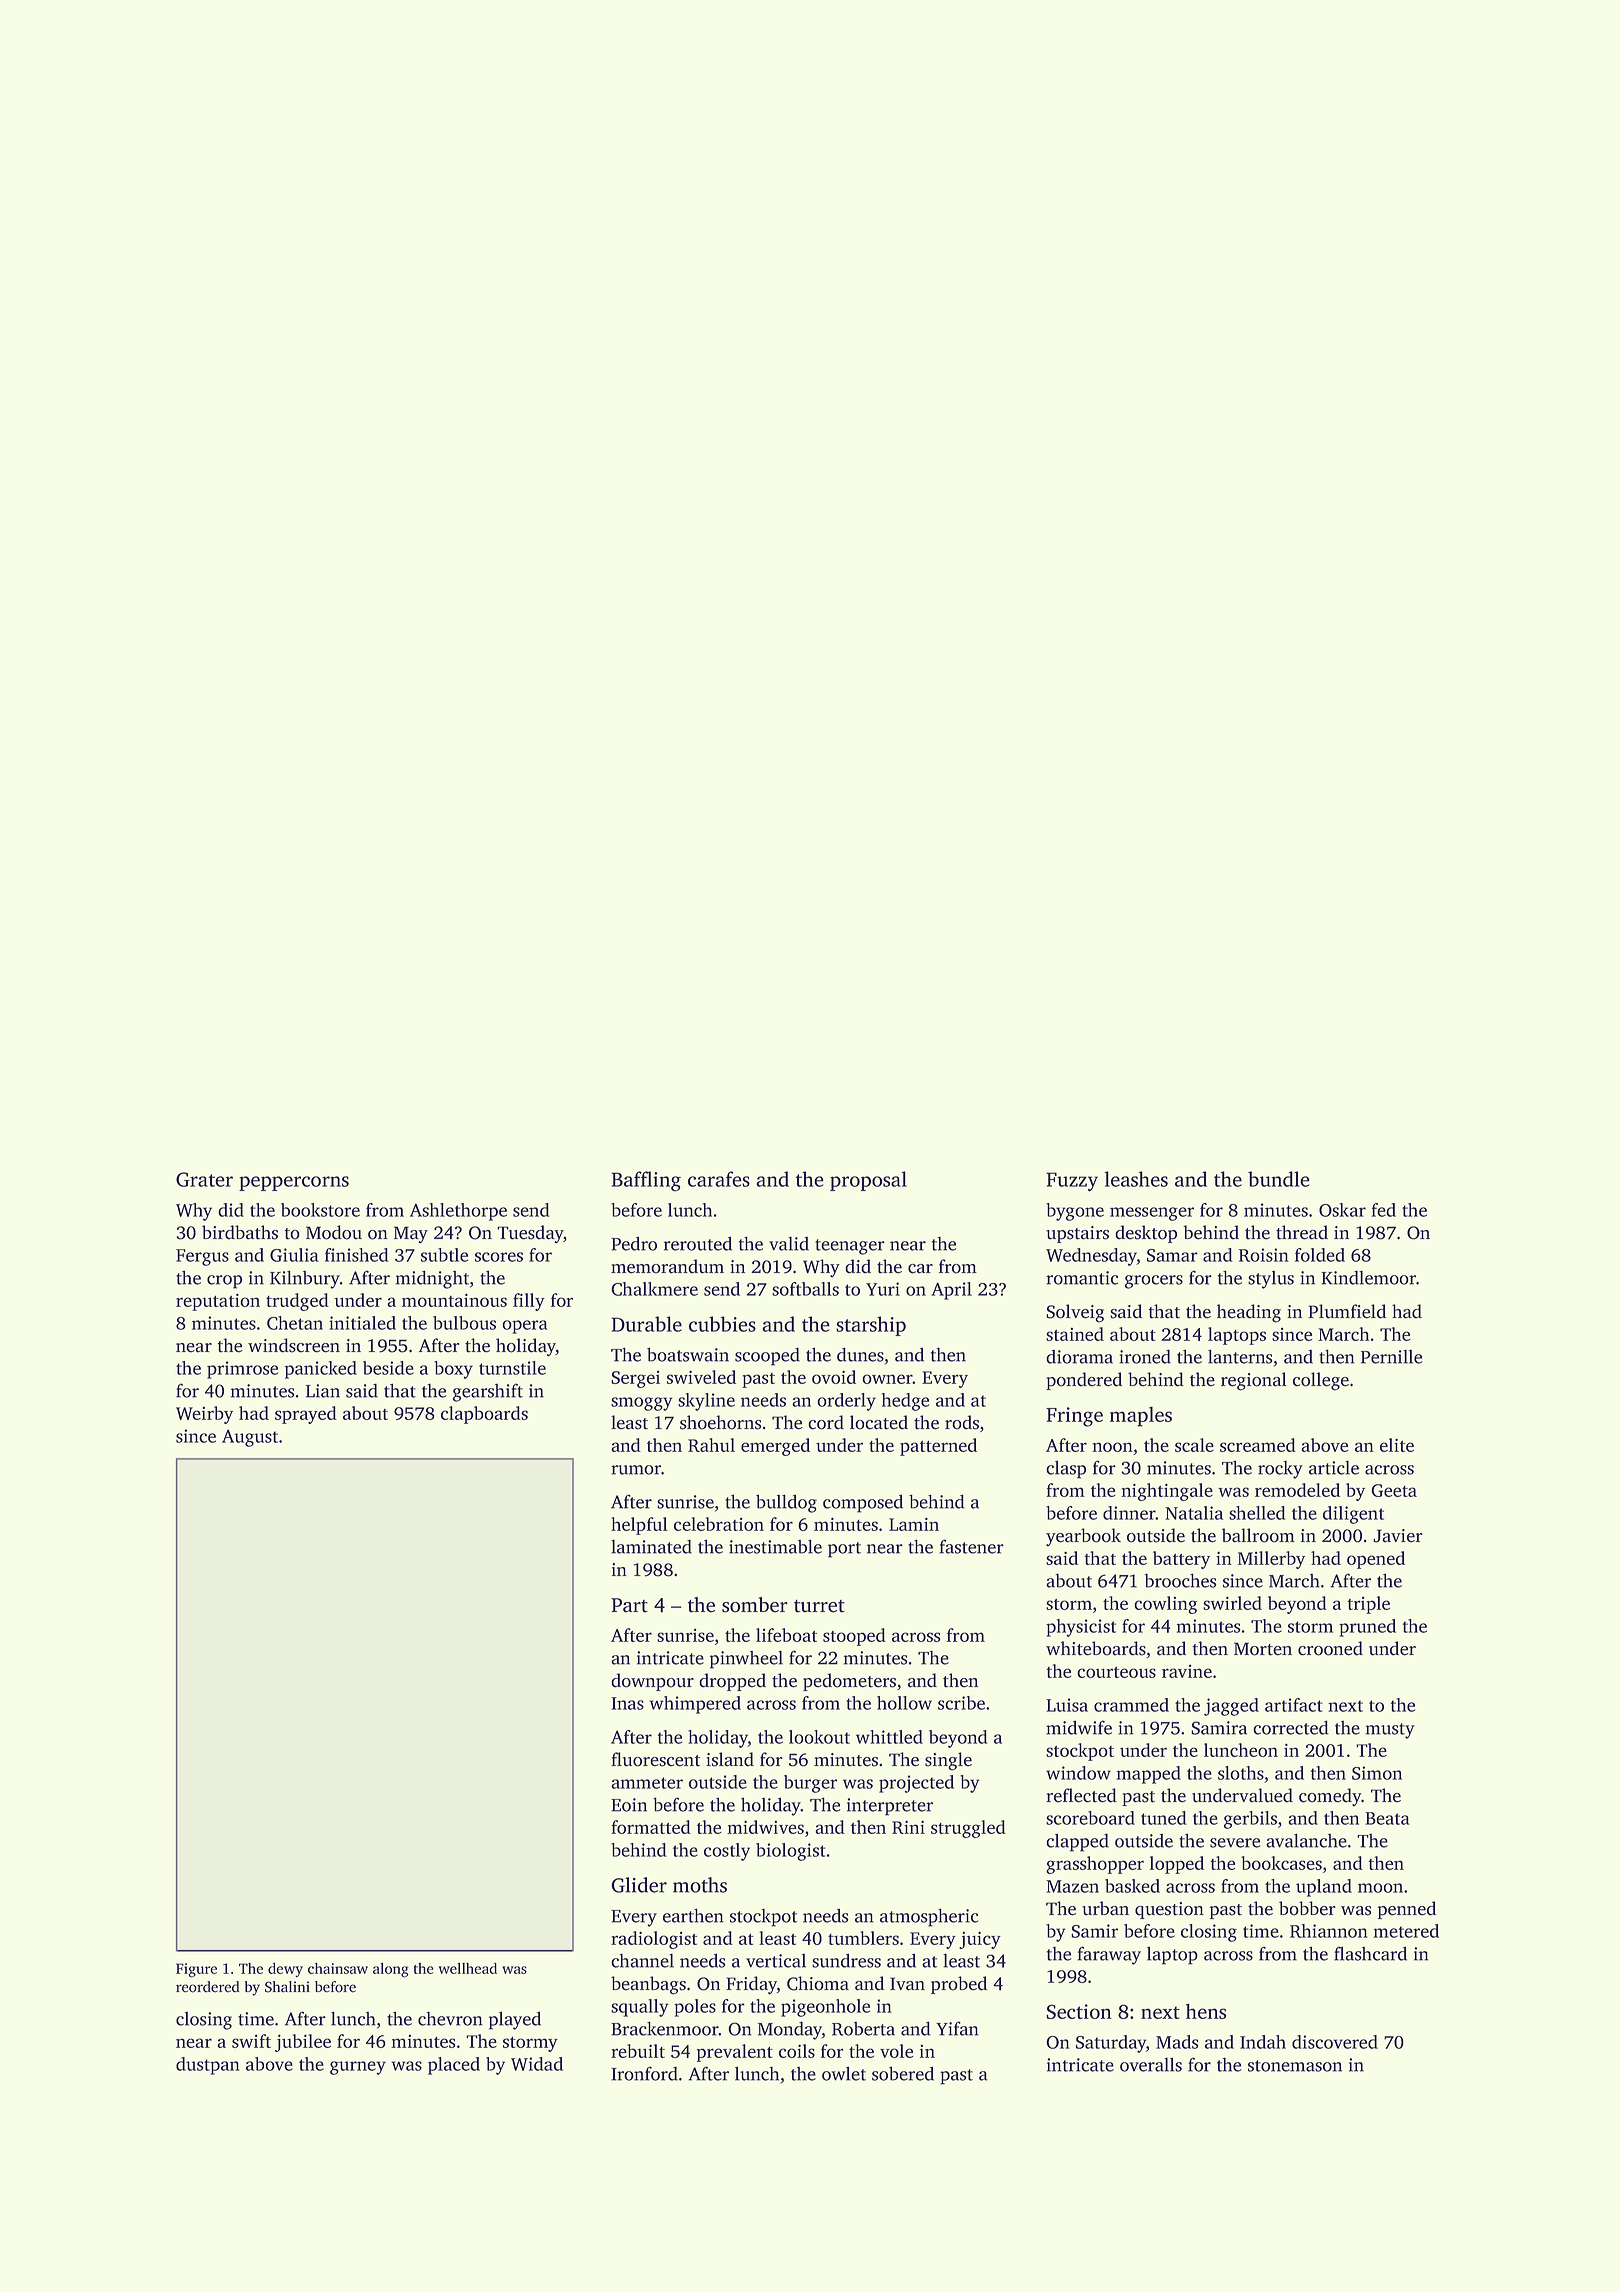 The width and height of the screenshot is (1620, 2292). What do you see at coordinates (294, 1183) in the screenshot?
I see `peppercorns` at bounding box center [294, 1183].
